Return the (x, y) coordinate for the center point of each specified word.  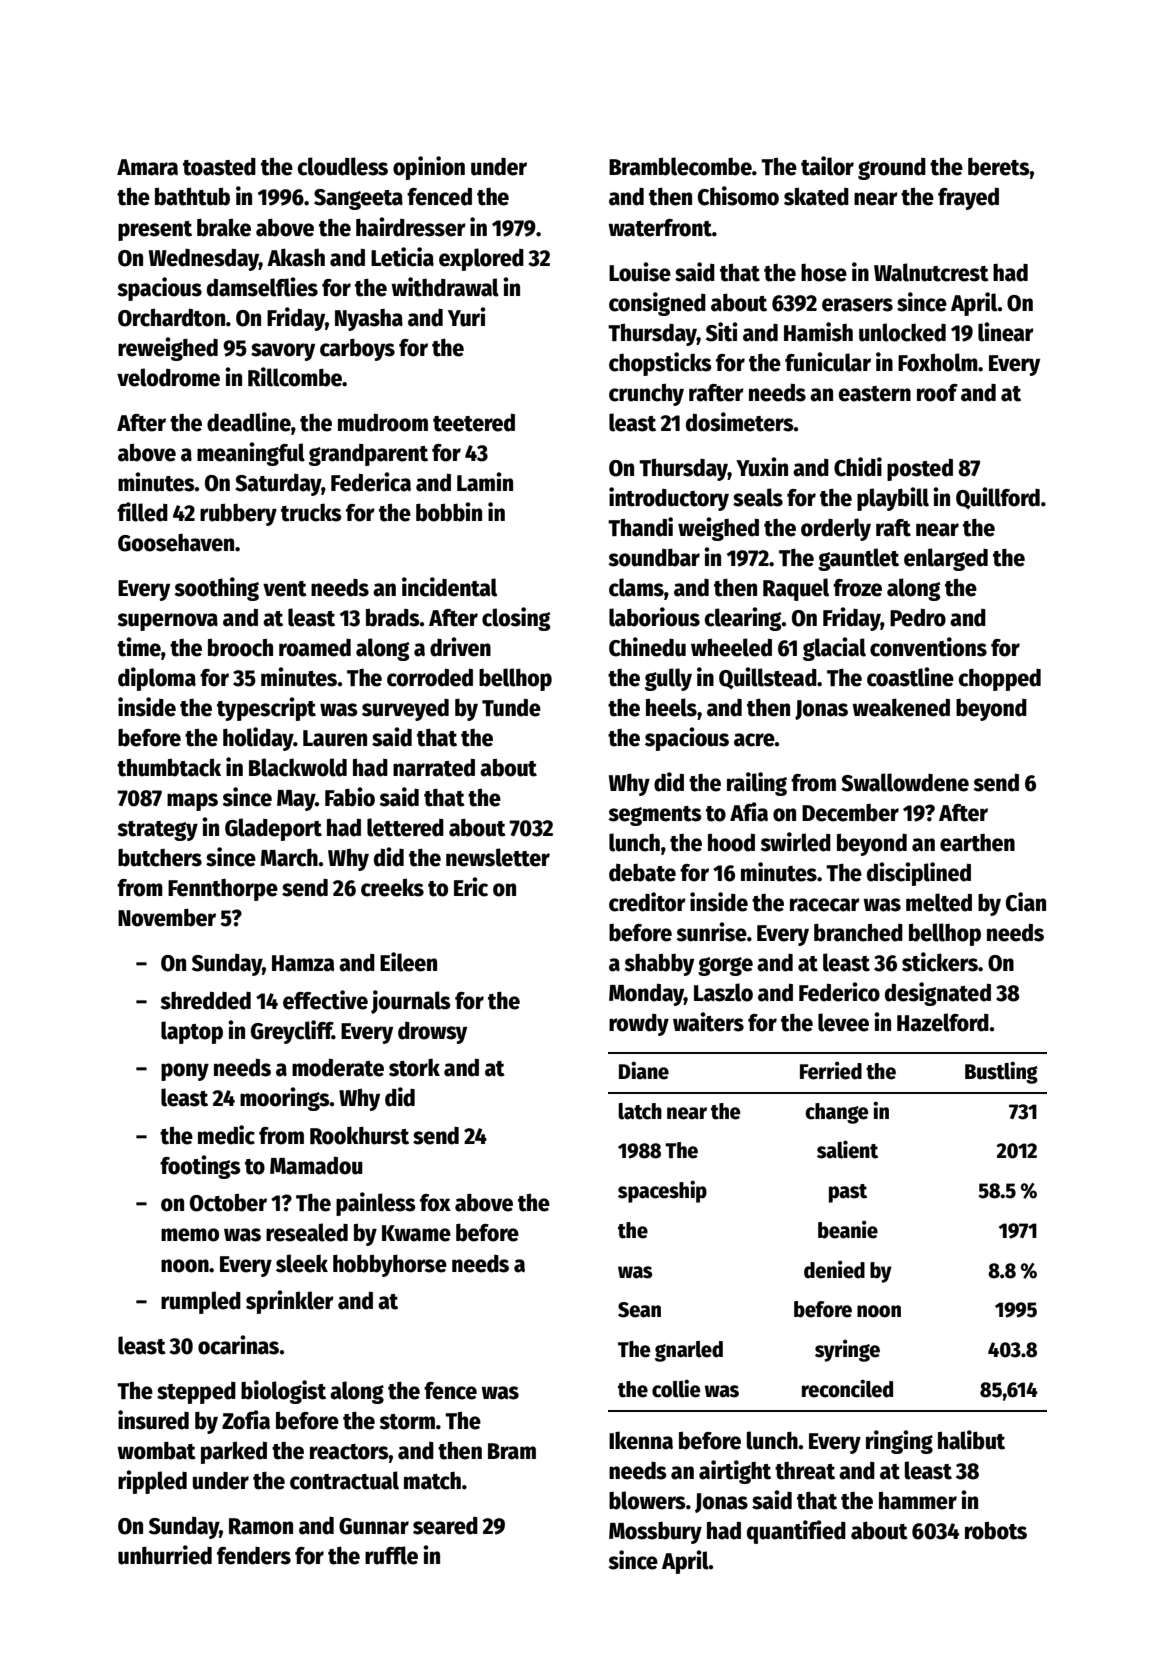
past (848, 1193)
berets (999, 166)
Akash (296, 257)
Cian (1026, 902)
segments (655, 816)
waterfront (660, 228)
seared (445, 1526)
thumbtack (169, 767)
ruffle (391, 1555)
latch (640, 1111)
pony (185, 1072)
